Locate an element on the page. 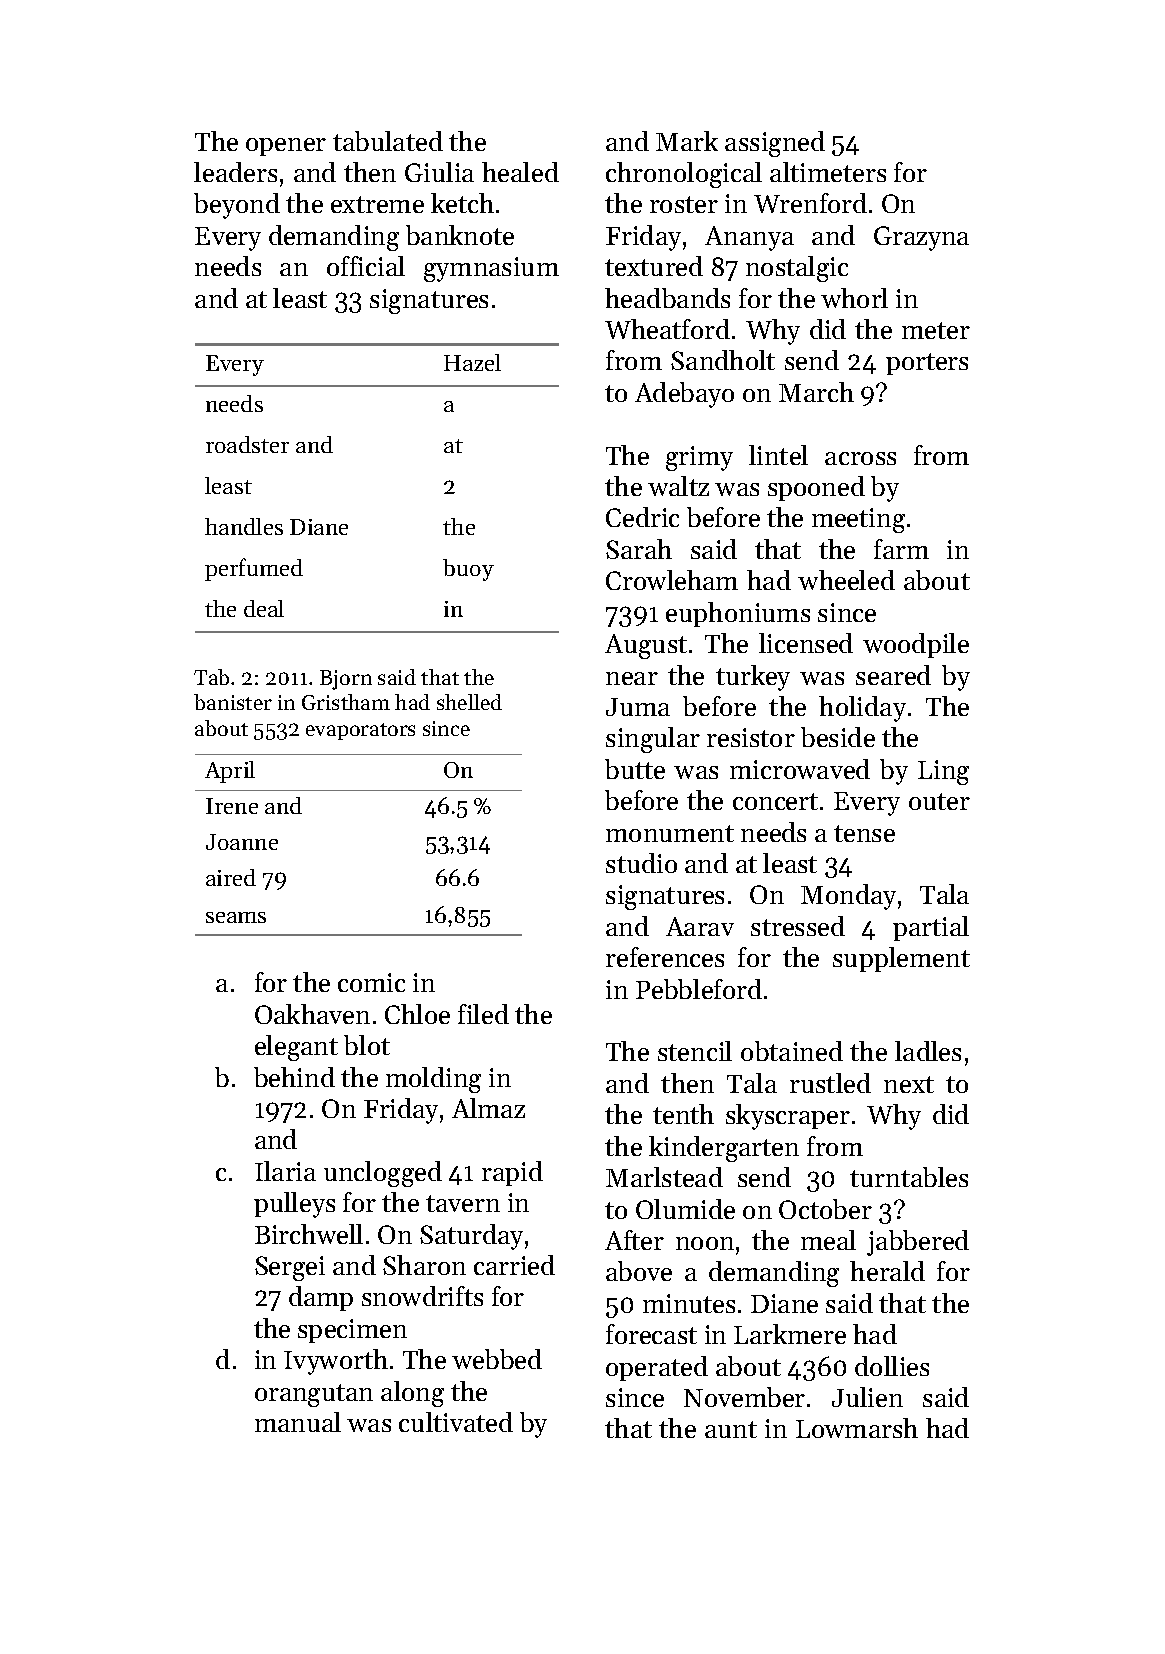 This document has height=1654, width=1165. roadster is located at coordinates (247, 444).
